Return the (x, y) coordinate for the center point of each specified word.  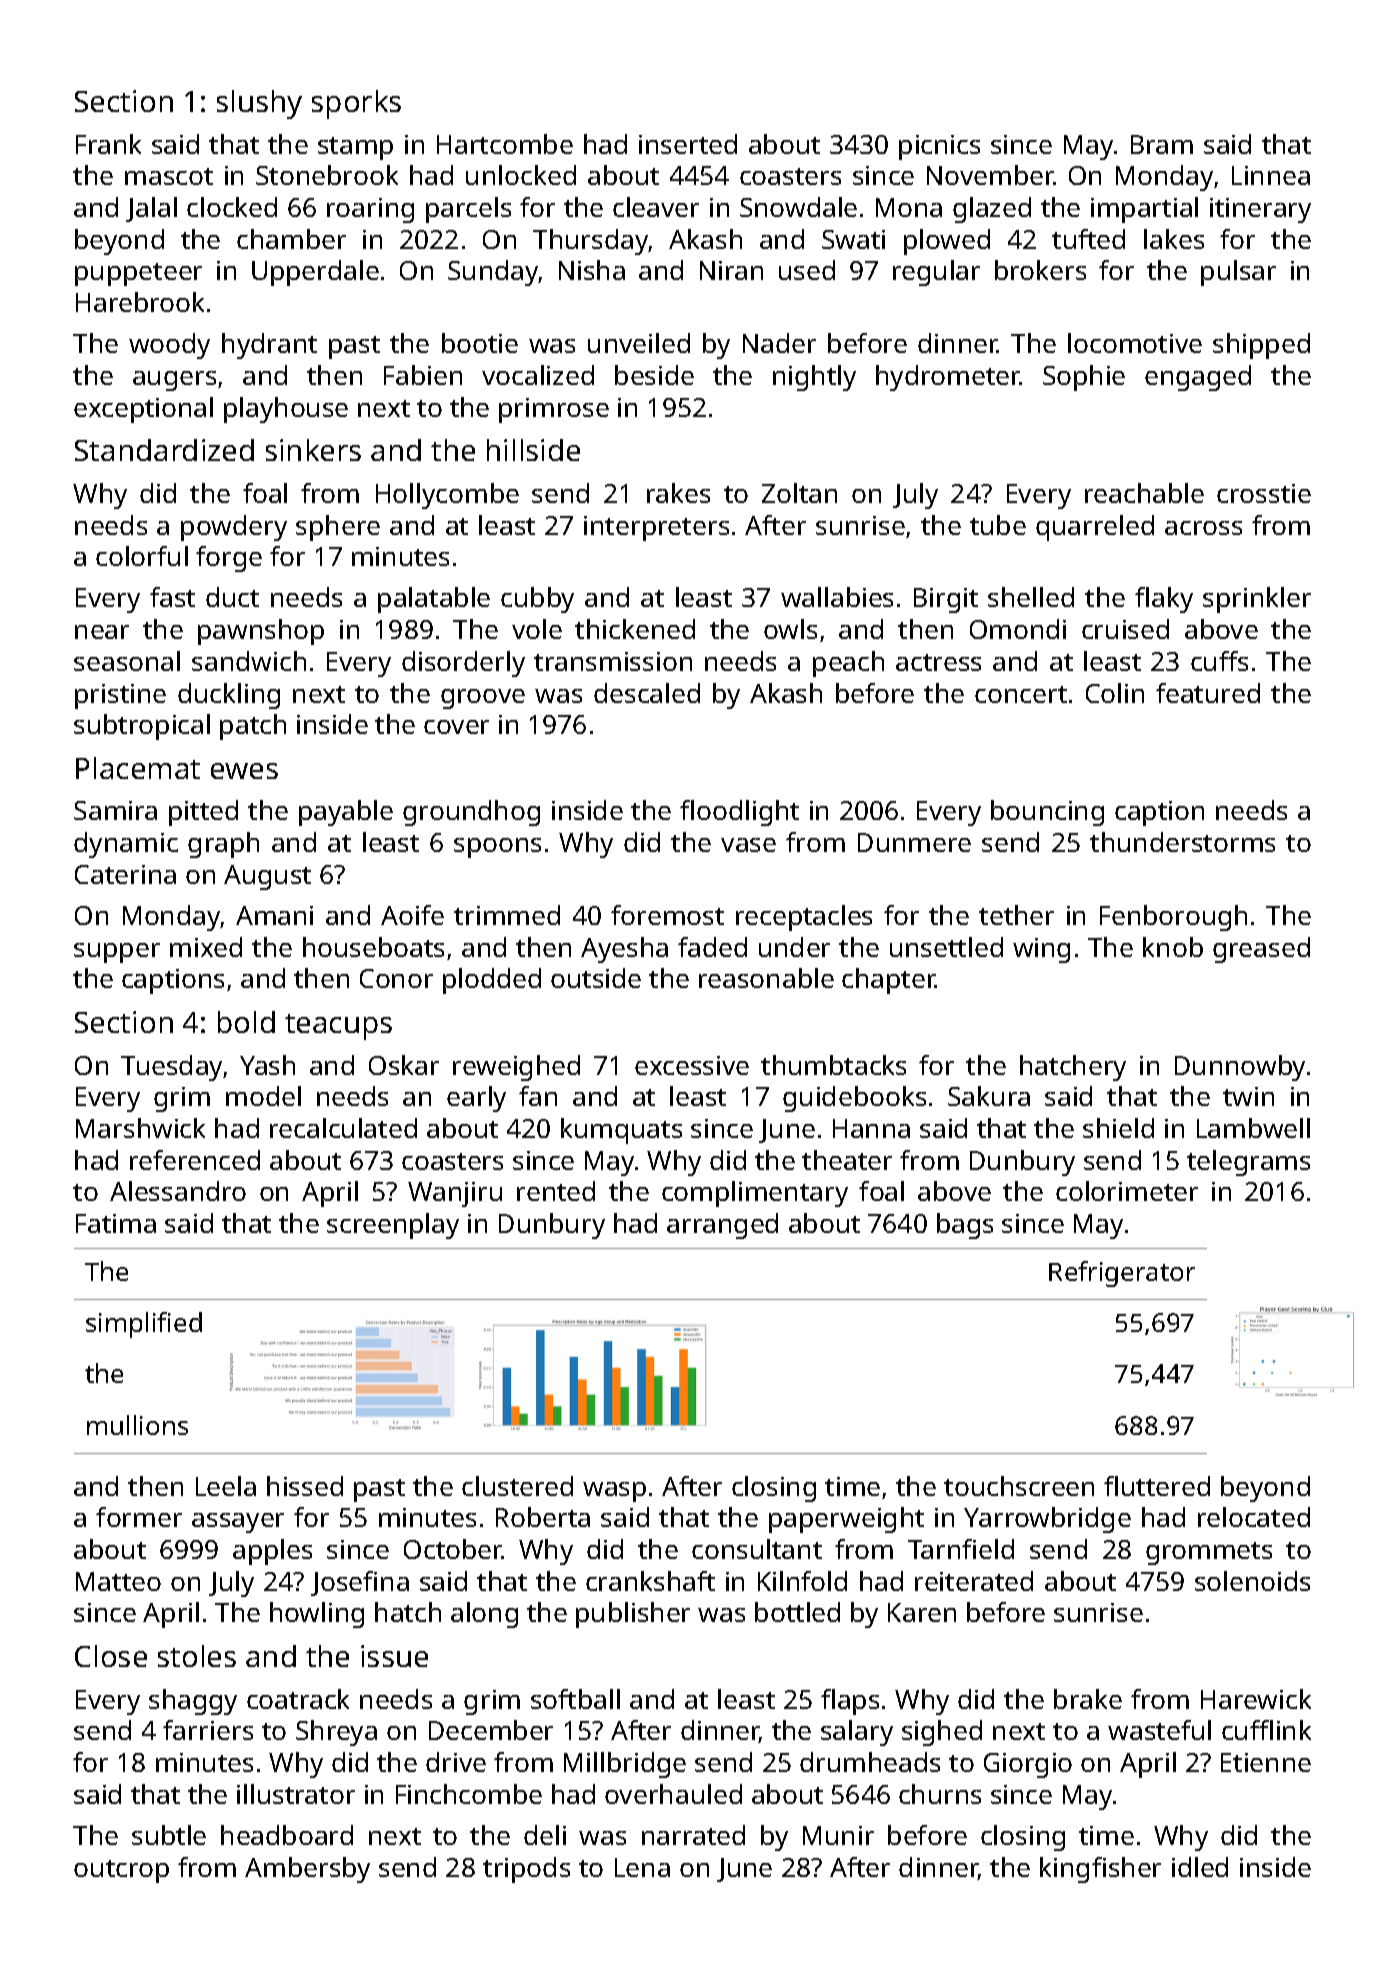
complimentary (755, 1194)
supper (117, 953)
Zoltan (799, 493)
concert (1021, 694)
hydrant (269, 346)
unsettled (946, 947)
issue (394, 1656)
